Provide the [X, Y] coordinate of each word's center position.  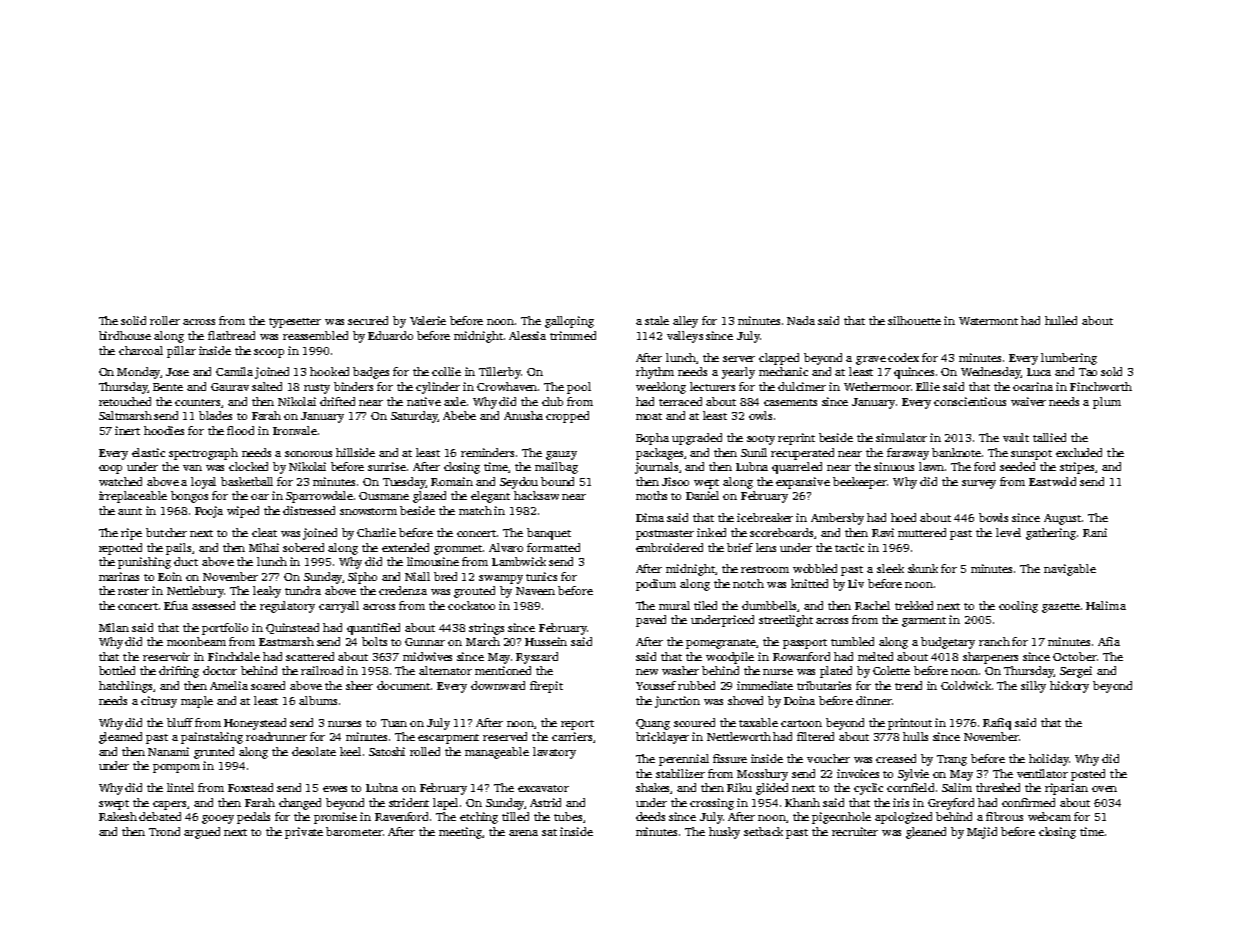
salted [267, 386]
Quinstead [292, 628]
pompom [176, 768]
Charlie [376, 532]
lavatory [554, 753]
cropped [567, 417]
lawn [931, 466]
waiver [1028, 401]
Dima [650, 517]
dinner [874, 700]
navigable [1070, 570]
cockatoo [471, 605]
